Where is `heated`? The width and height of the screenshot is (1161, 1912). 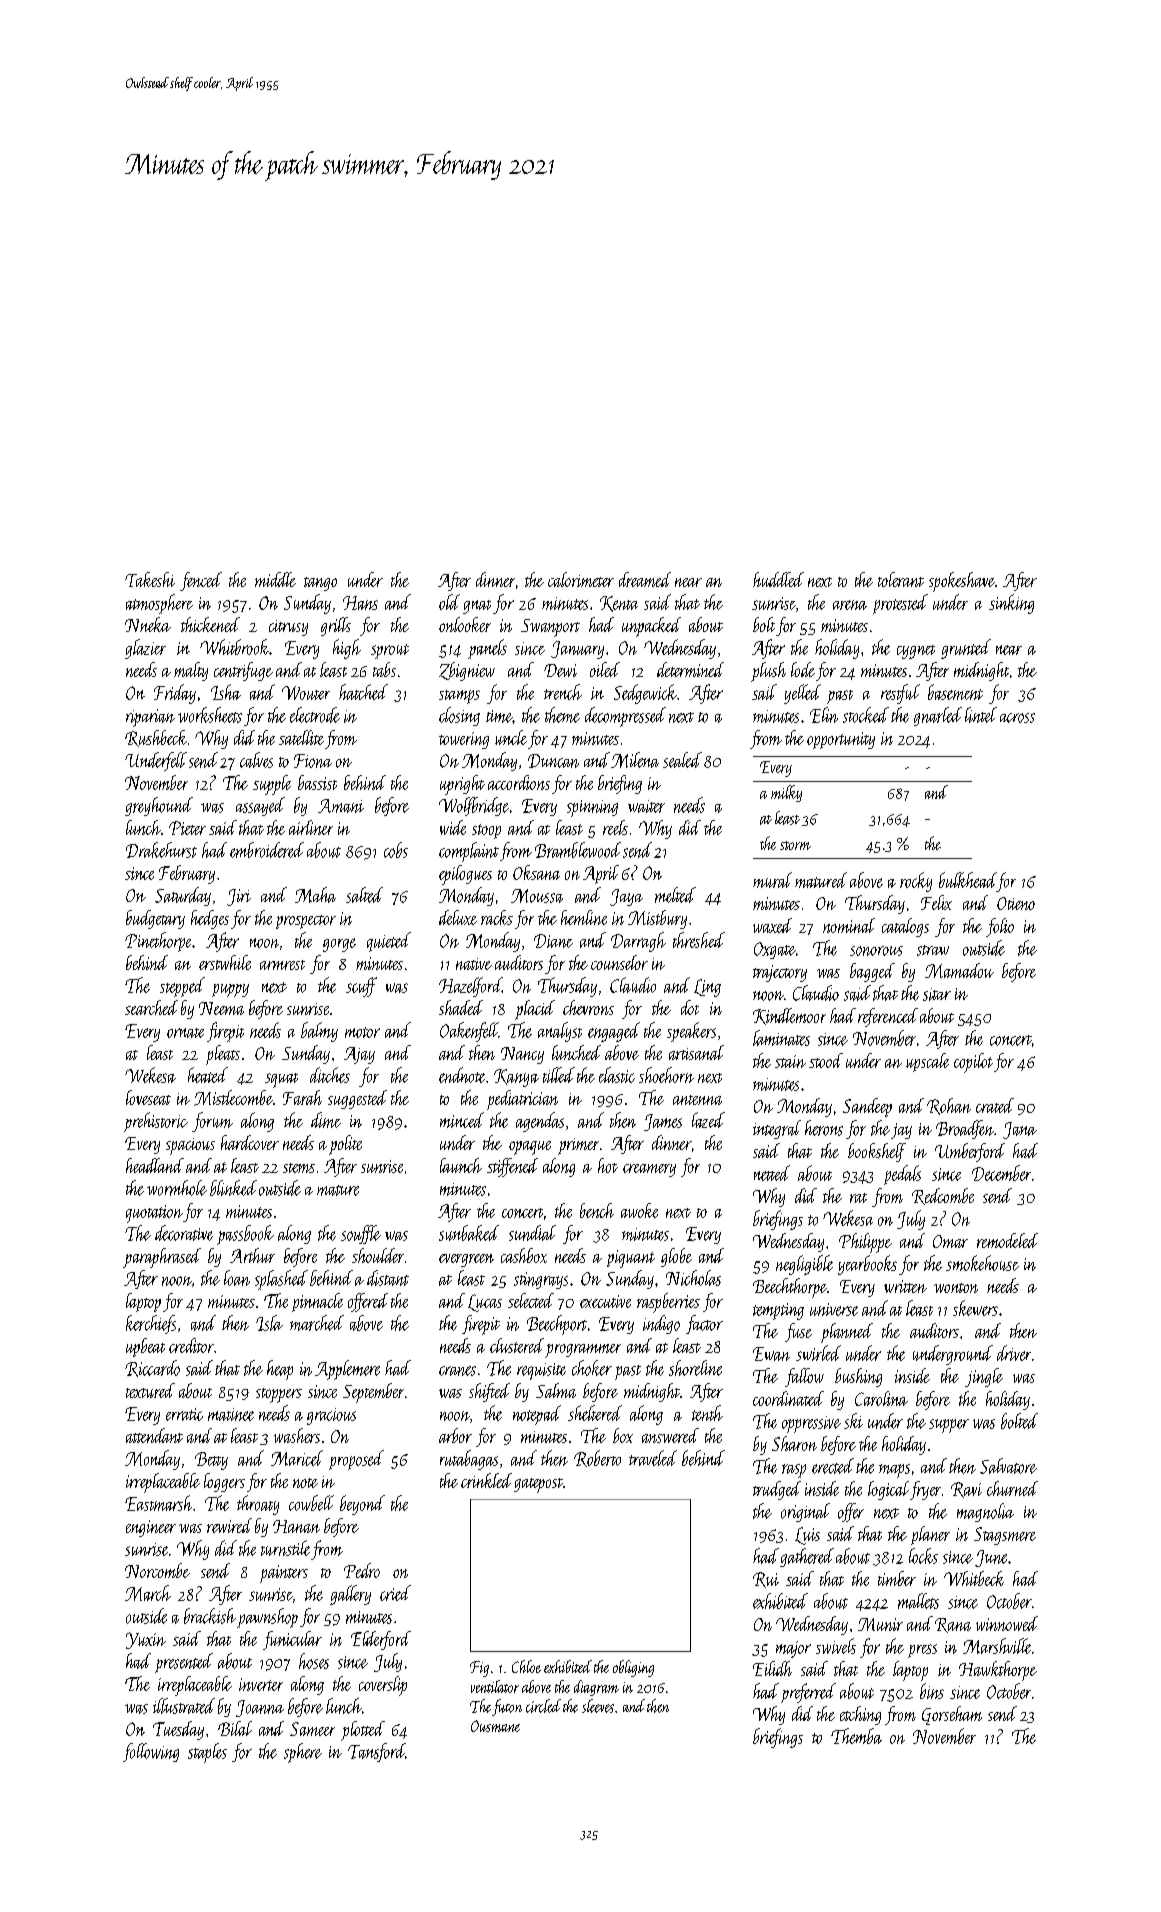 heated is located at coordinates (208, 1075).
